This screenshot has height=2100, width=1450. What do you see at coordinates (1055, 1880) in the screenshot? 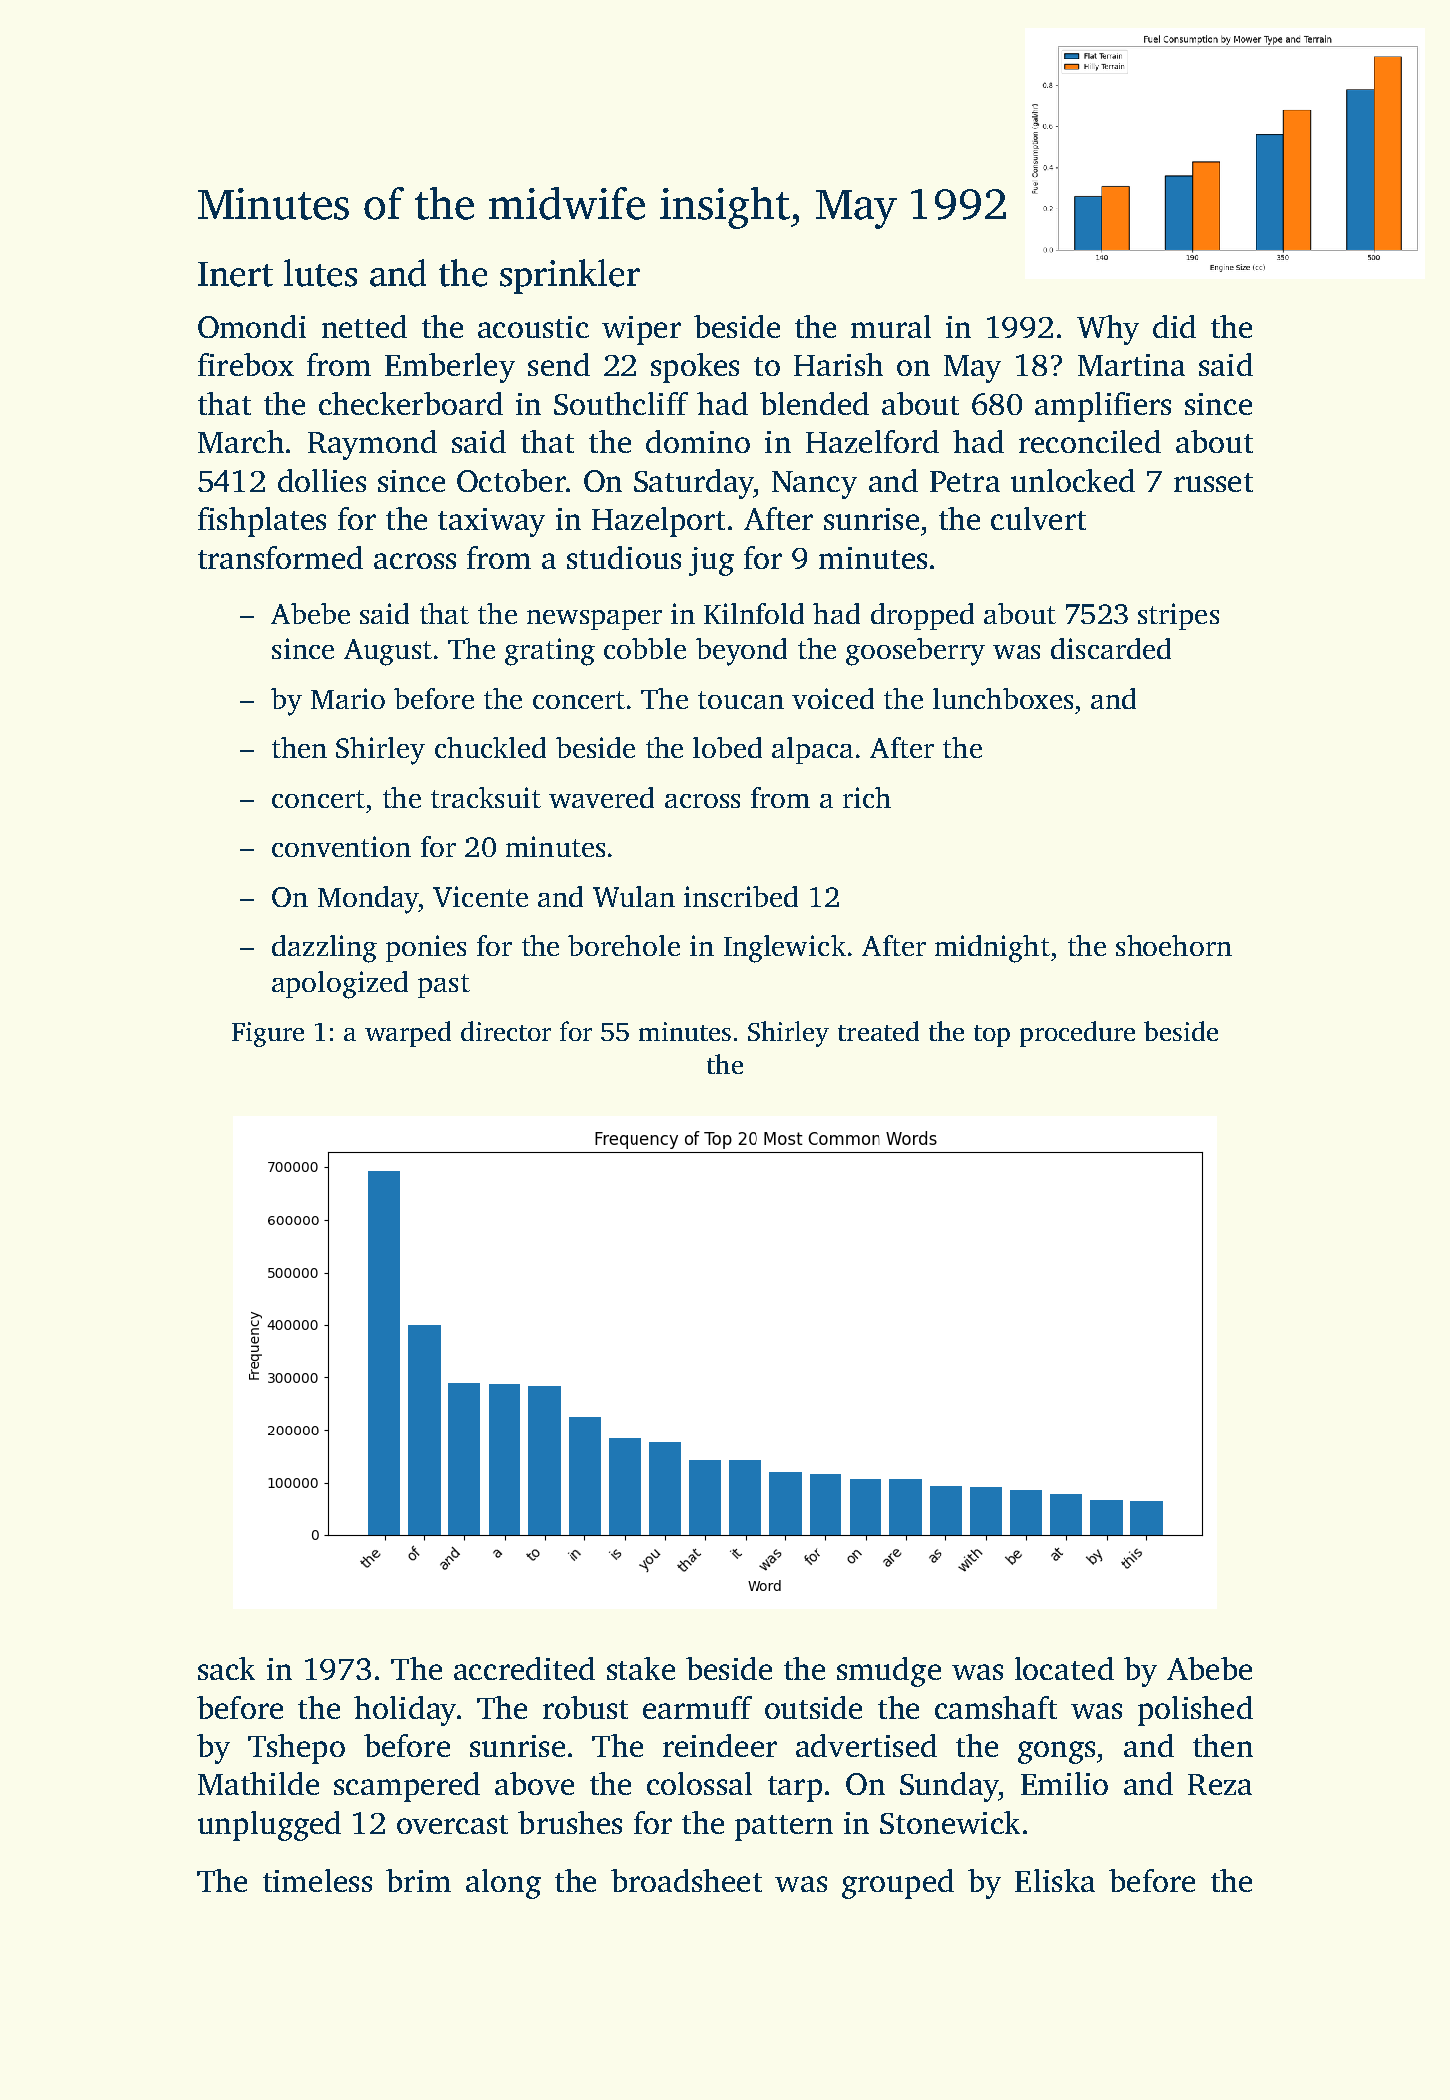
I see `Eliska` at bounding box center [1055, 1880].
